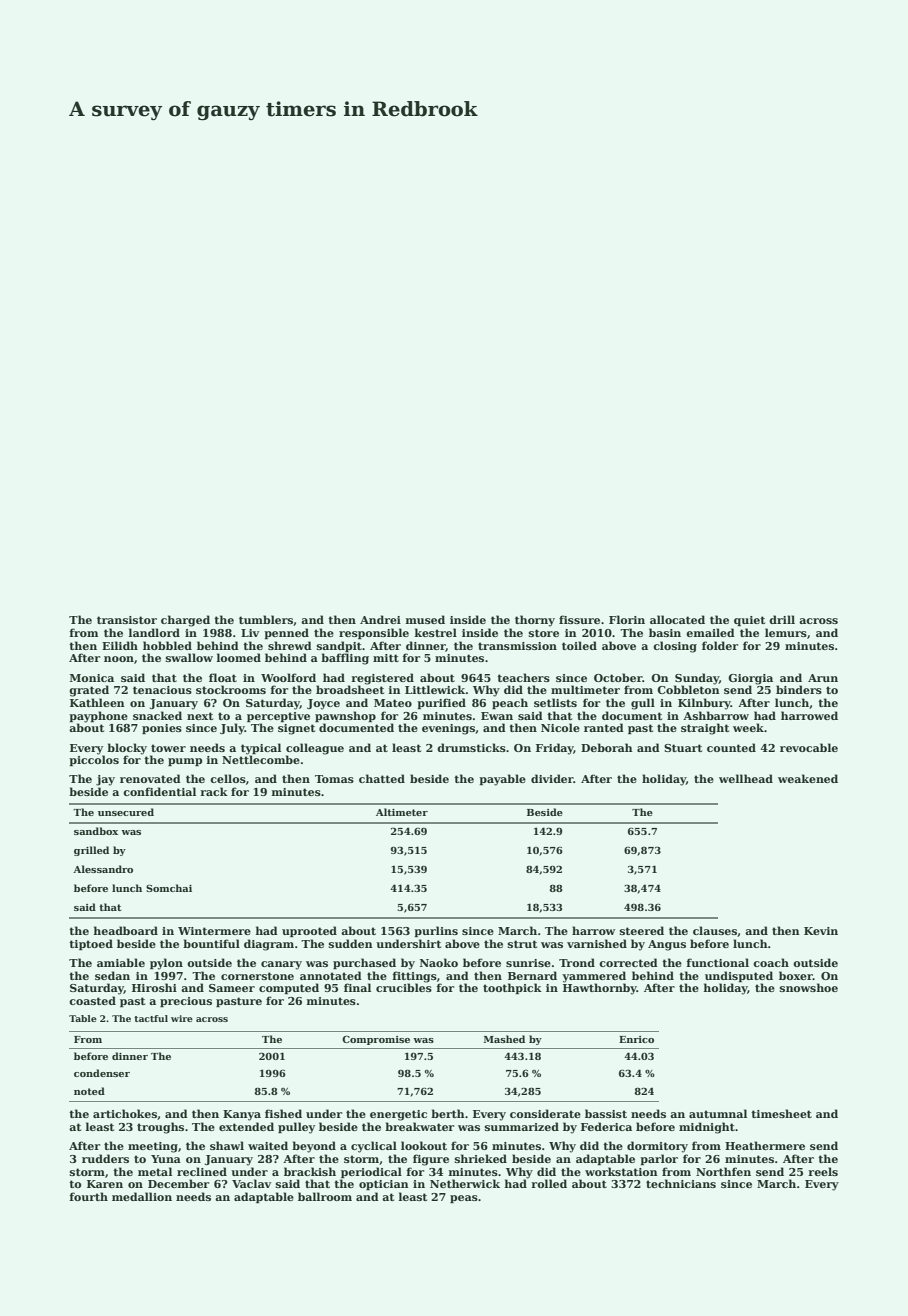  I want to click on drill, so click(782, 619).
